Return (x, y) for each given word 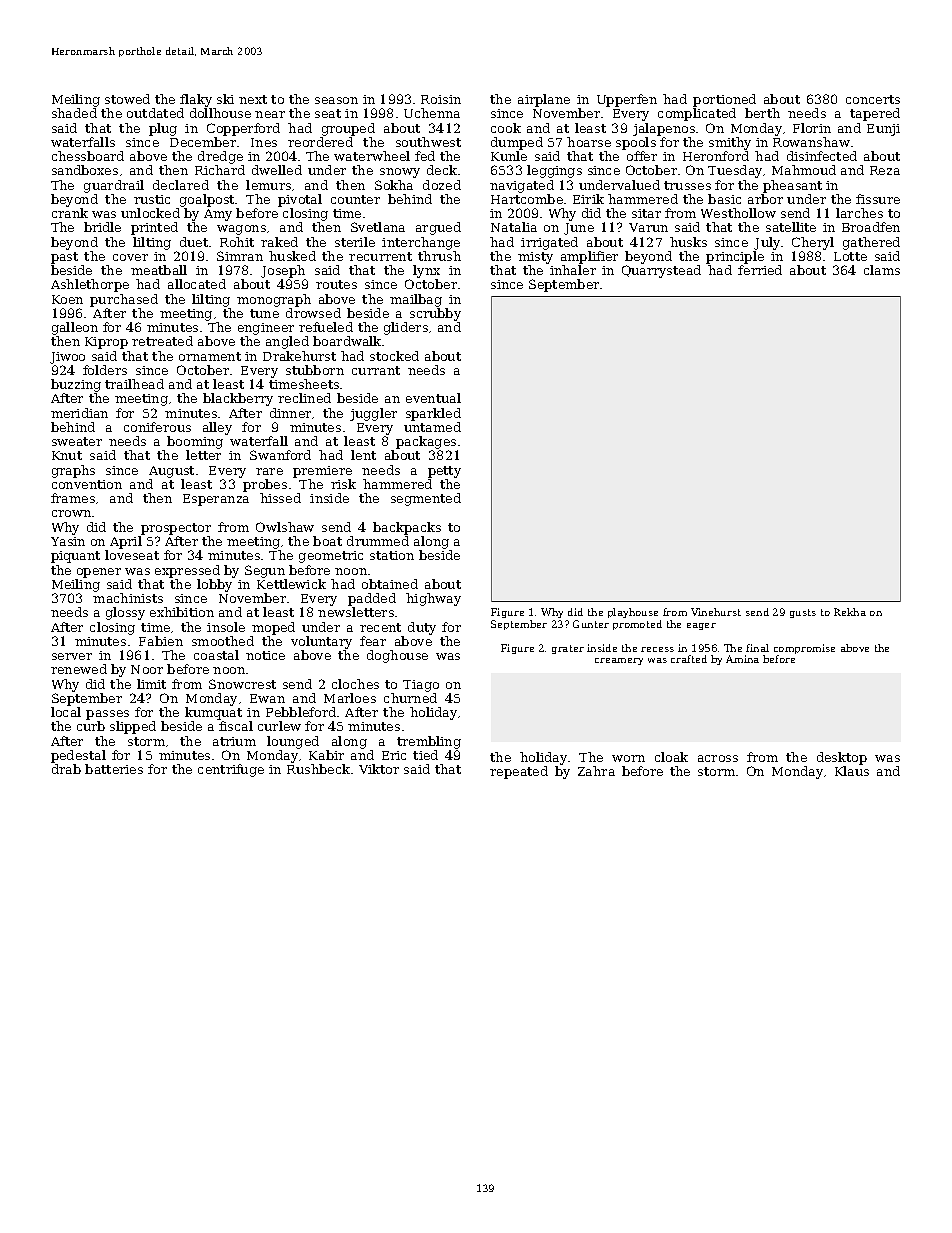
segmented (426, 499)
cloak (671, 757)
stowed (127, 99)
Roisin (441, 99)
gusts (803, 613)
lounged (293, 742)
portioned (724, 100)
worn (628, 758)
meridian (79, 413)
